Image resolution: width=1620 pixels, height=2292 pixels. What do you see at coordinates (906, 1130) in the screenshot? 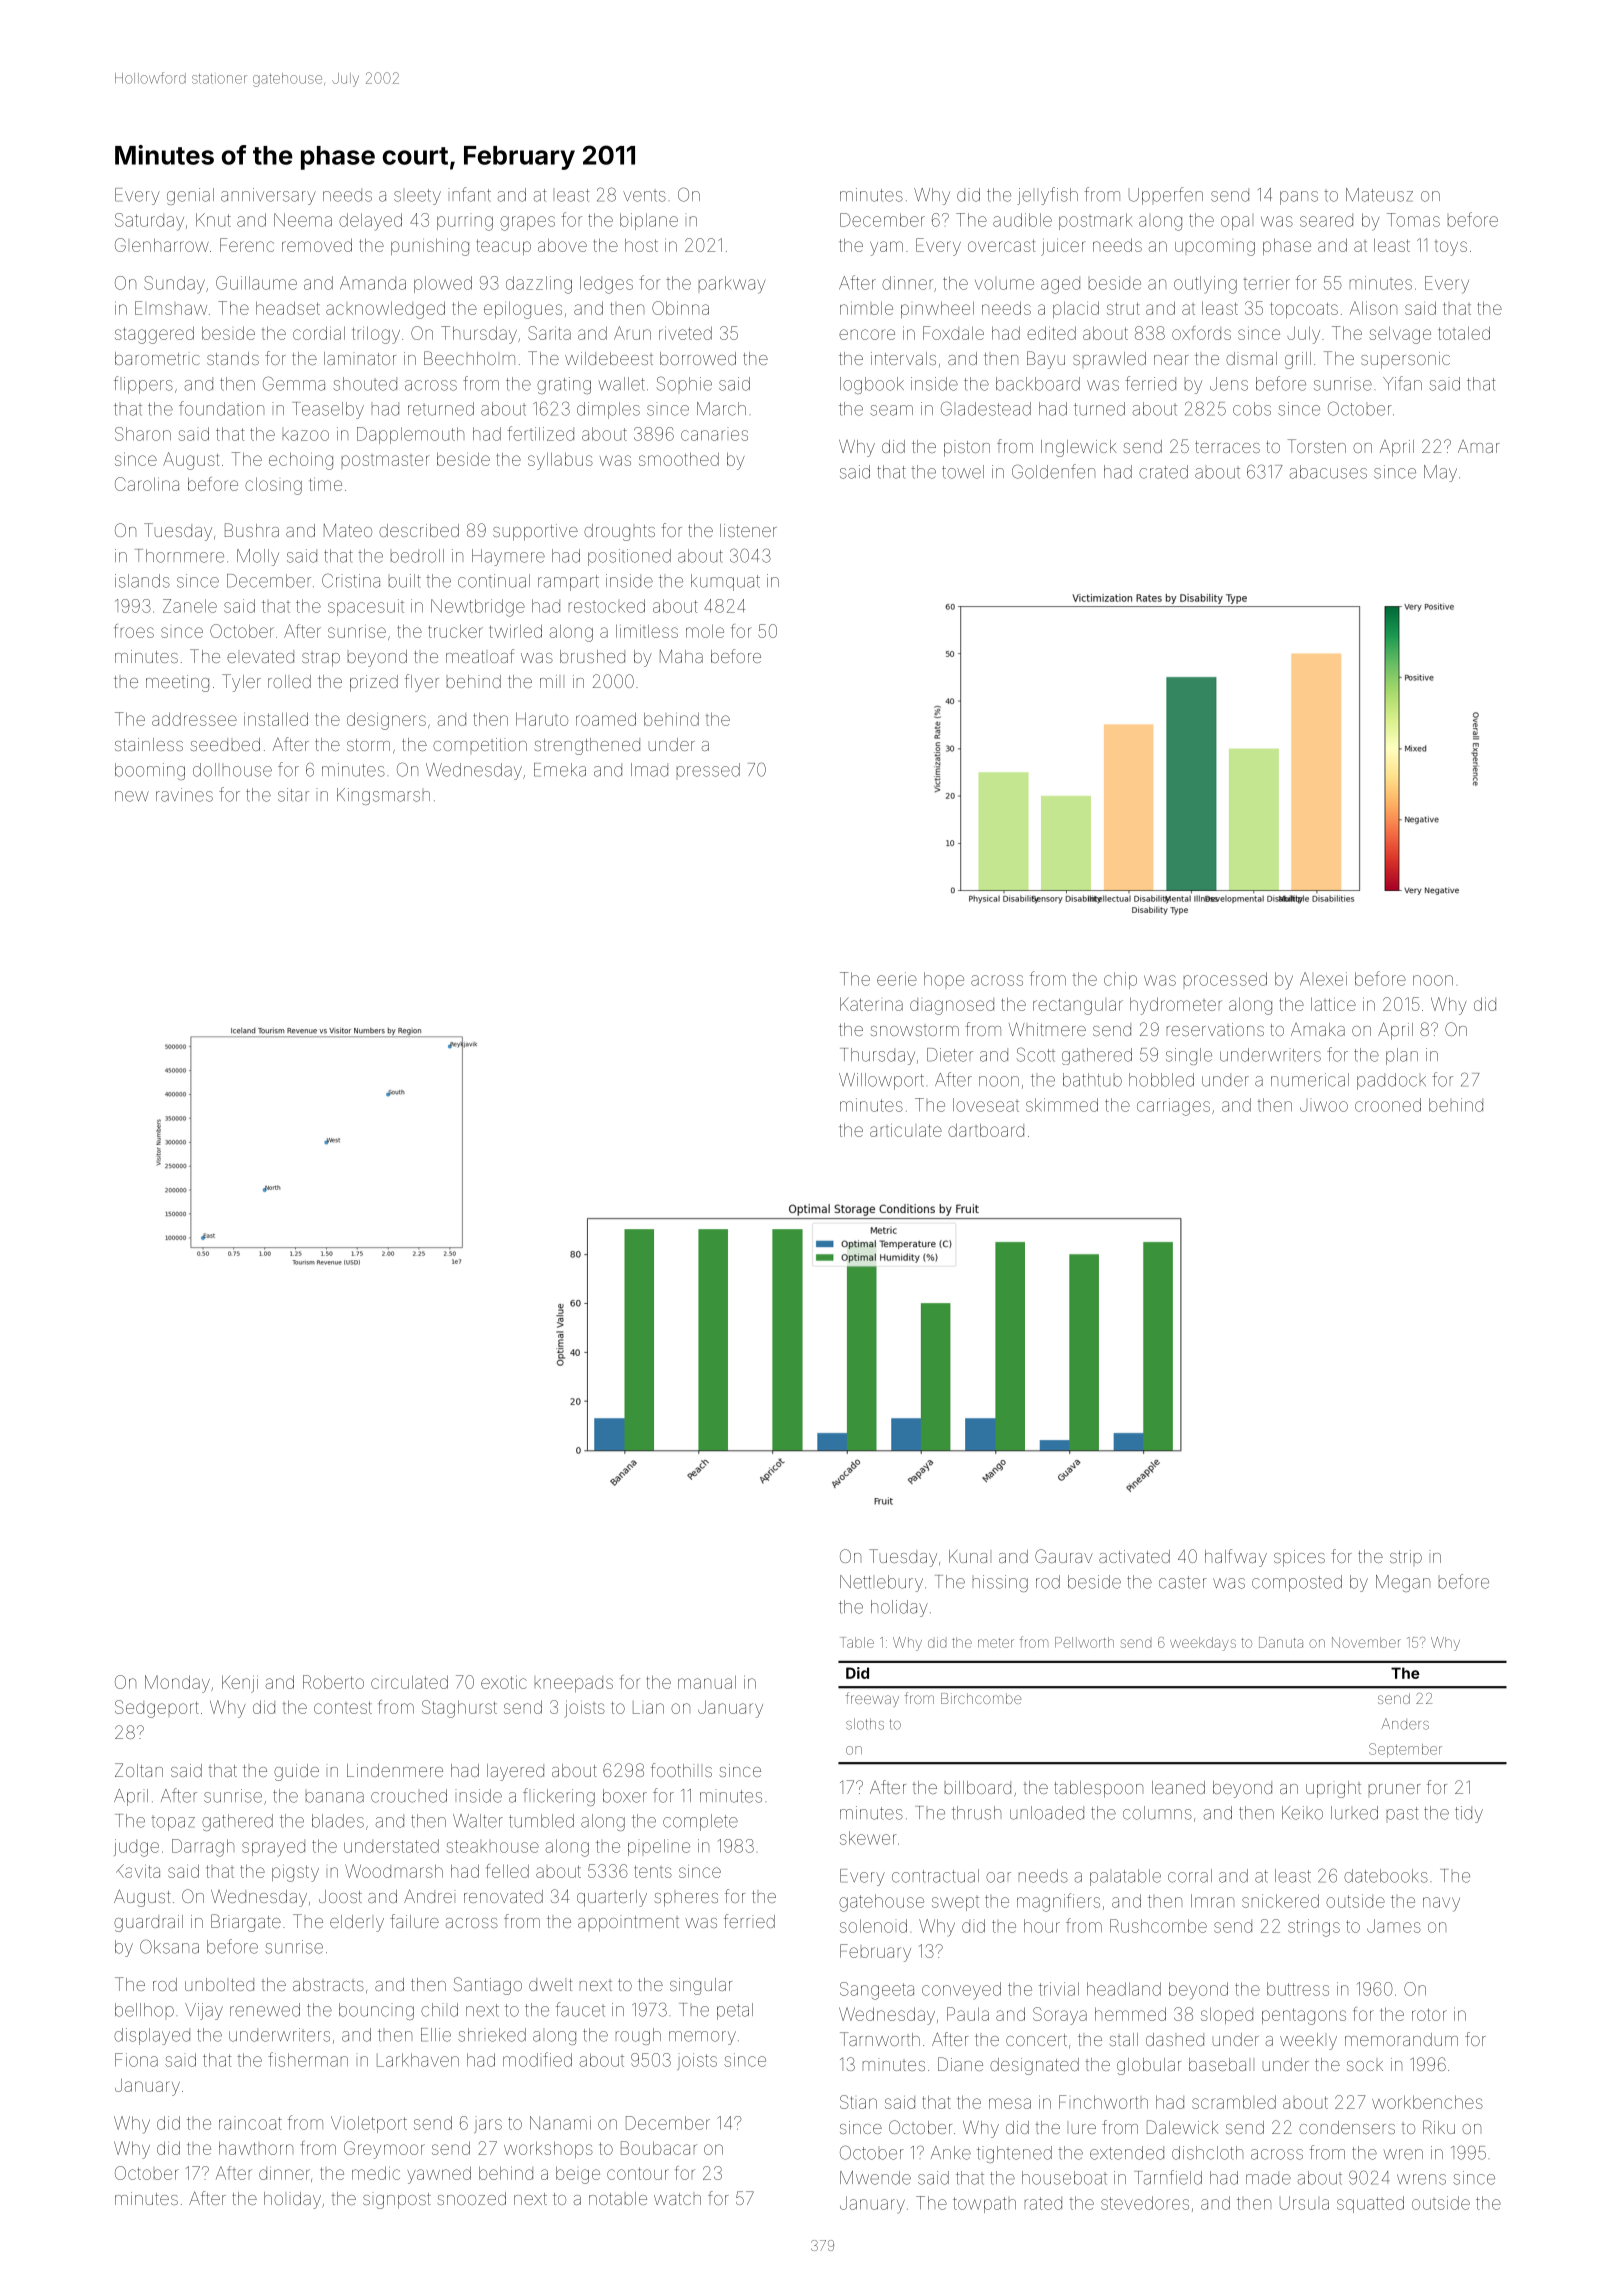
I see `articulate` at bounding box center [906, 1130].
